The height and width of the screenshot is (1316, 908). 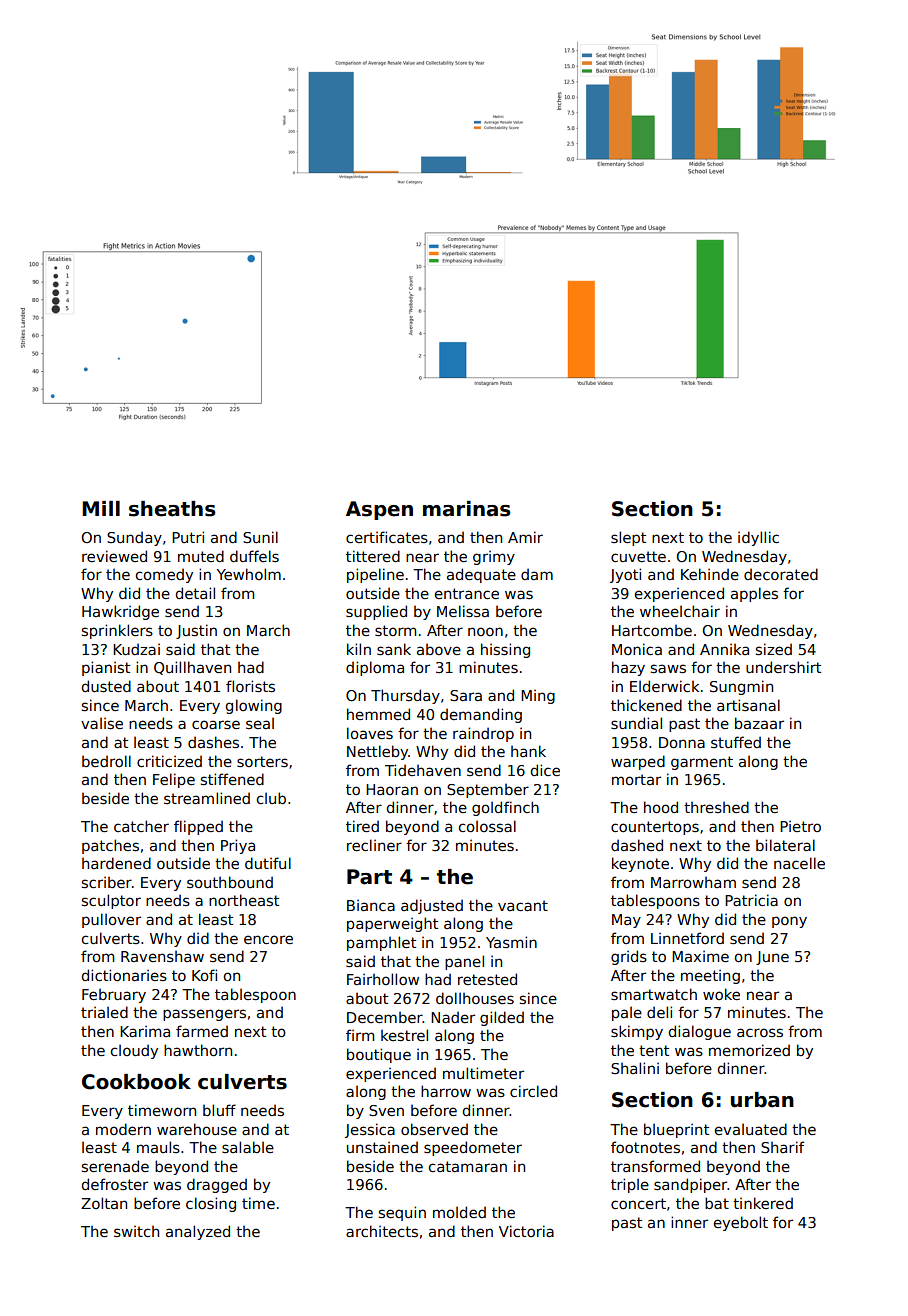 I want to click on Victoria, so click(x=526, y=1231).
